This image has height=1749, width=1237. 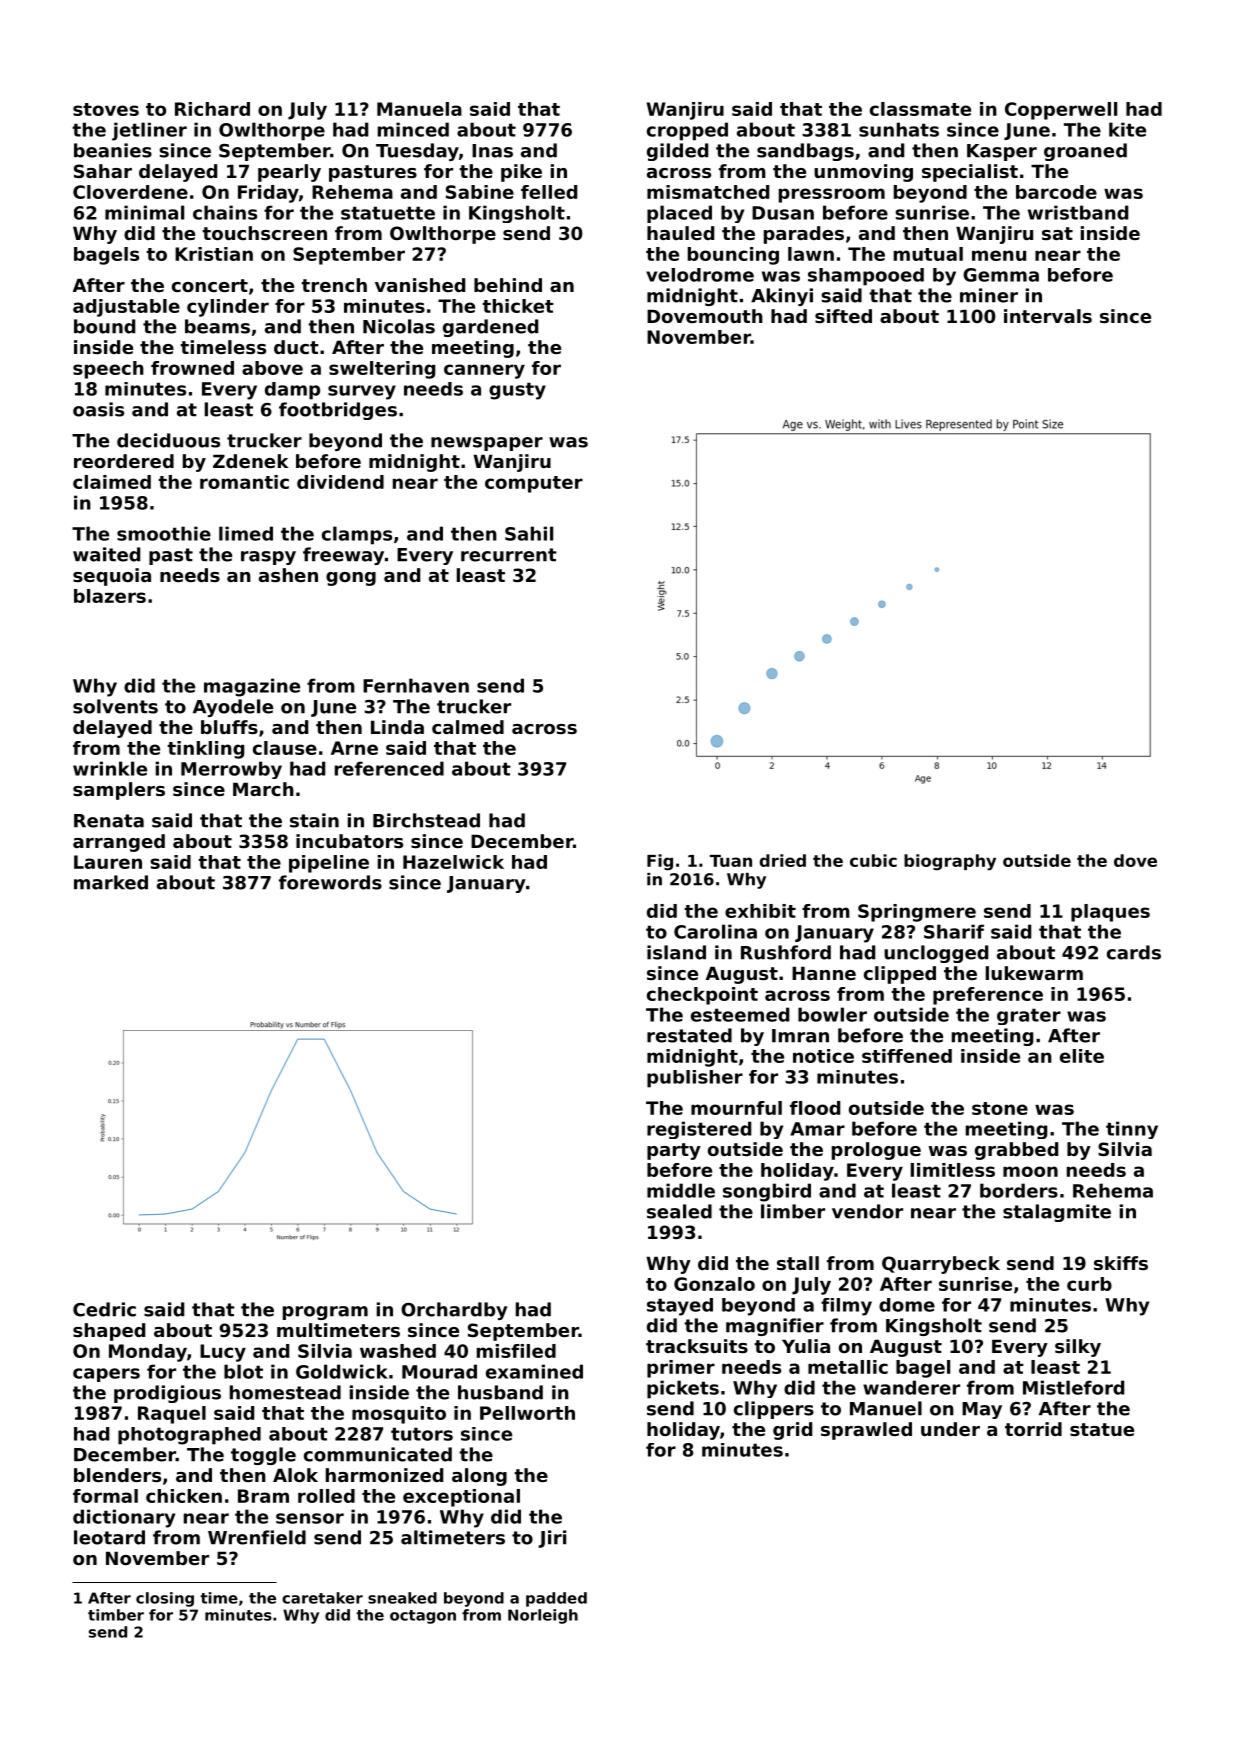 I want to click on Cedric, so click(x=104, y=1309).
